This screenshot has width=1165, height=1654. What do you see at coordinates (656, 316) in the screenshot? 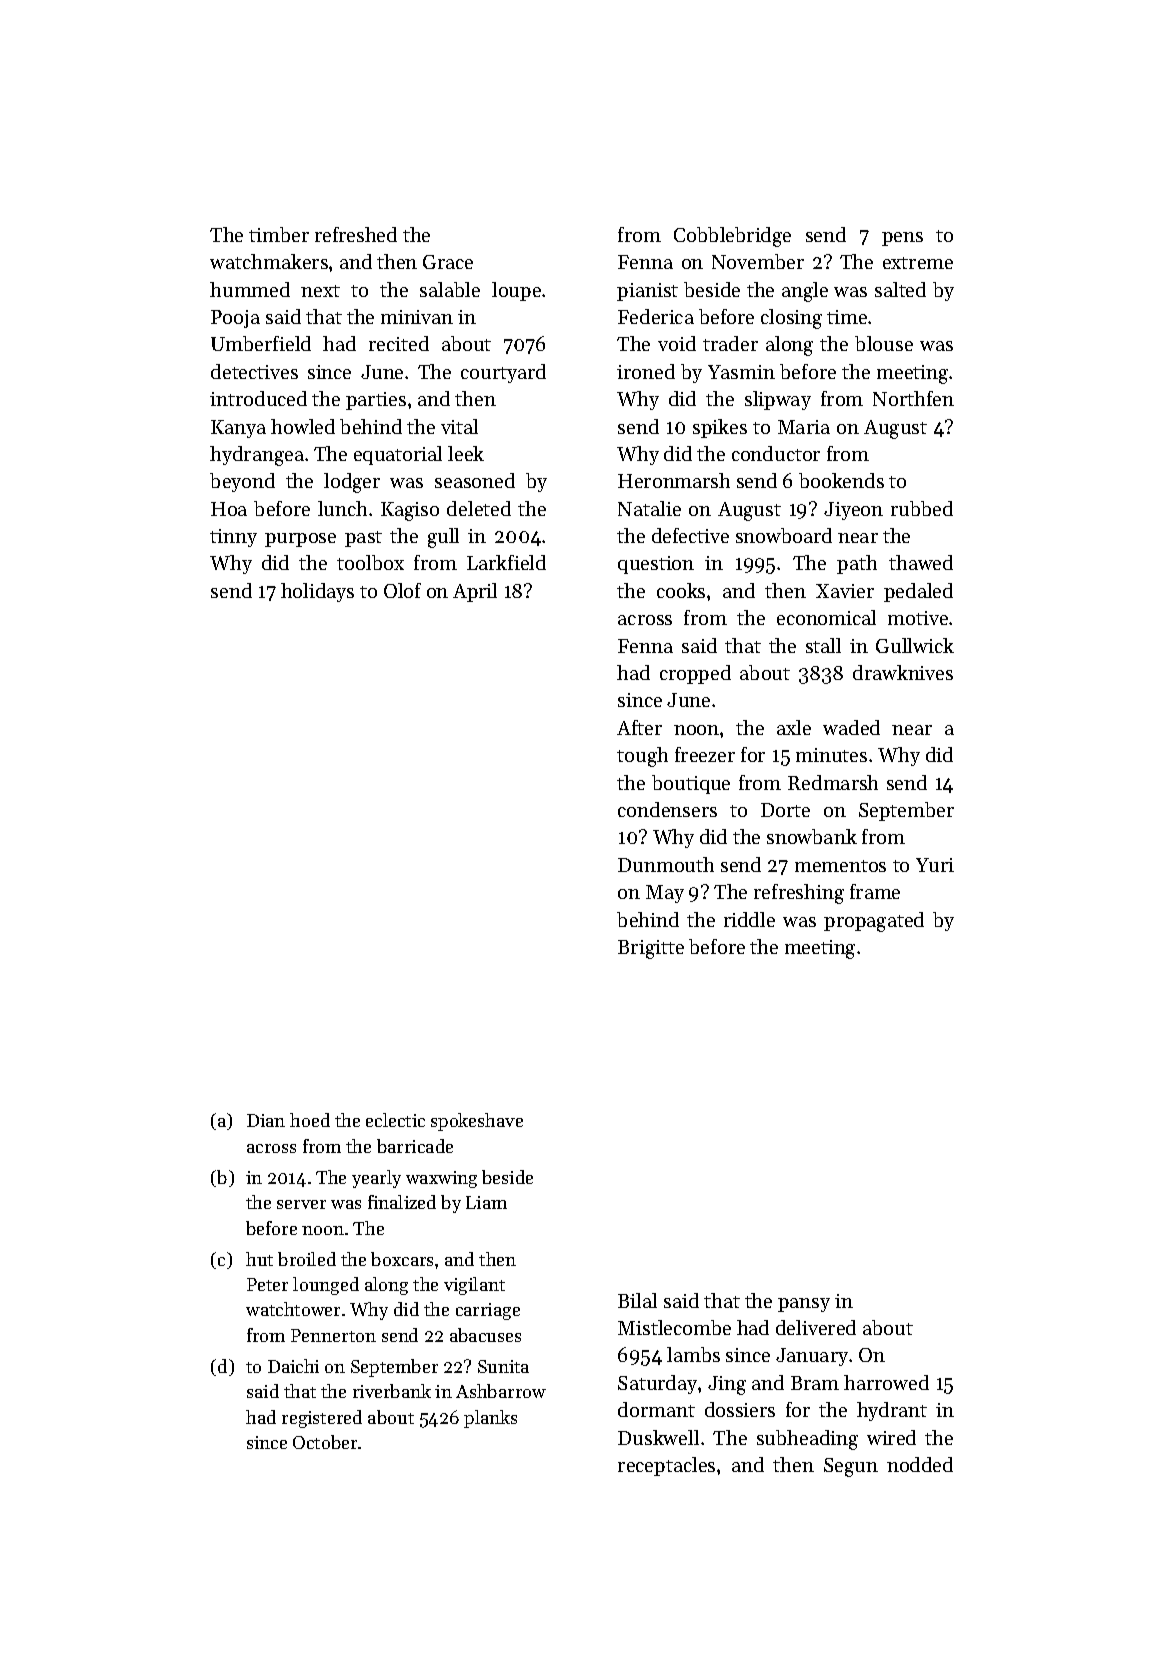
I see `Federica` at bounding box center [656, 316].
